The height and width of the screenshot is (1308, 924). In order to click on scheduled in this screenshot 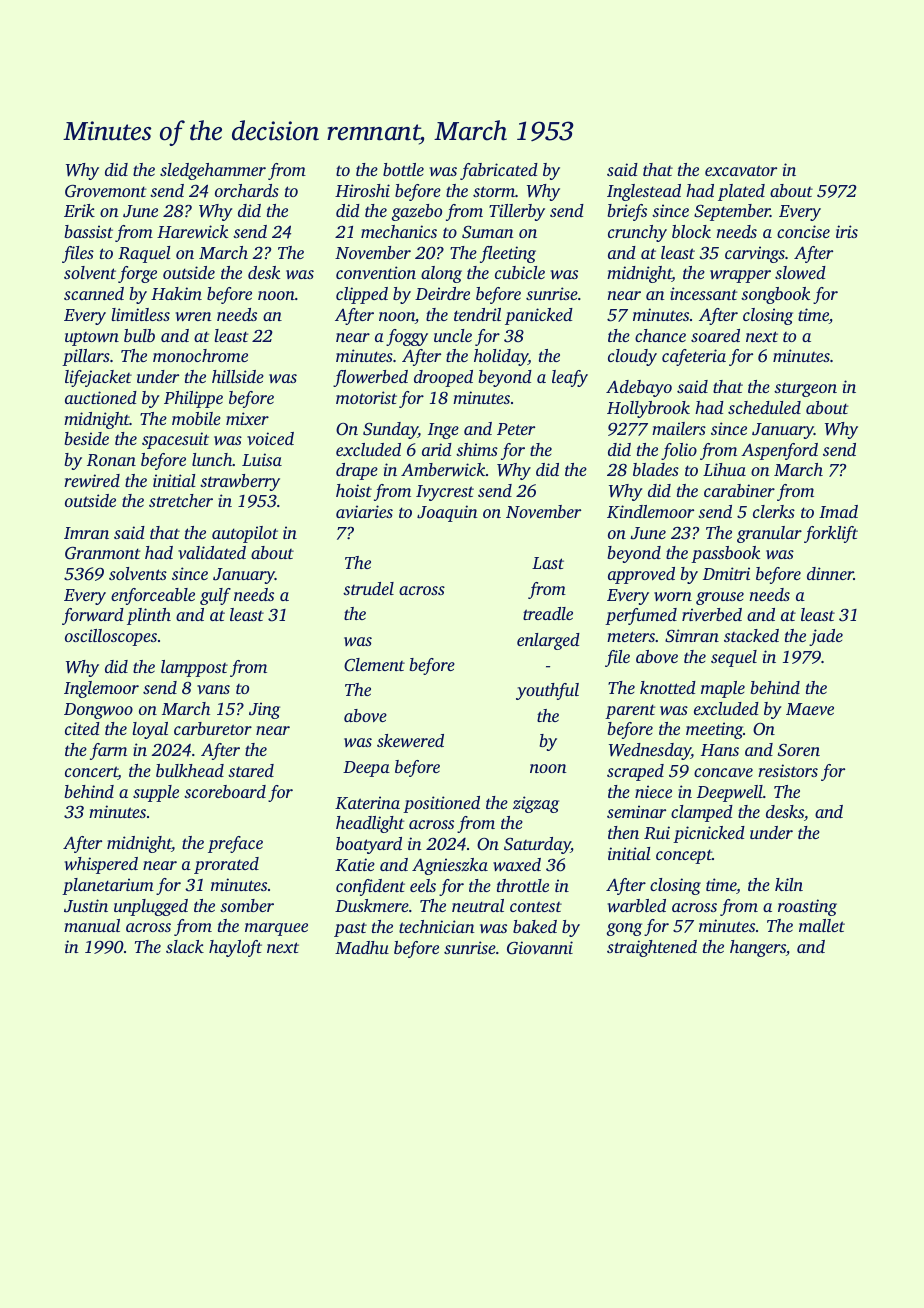, I will do `click(764, 407)`.
